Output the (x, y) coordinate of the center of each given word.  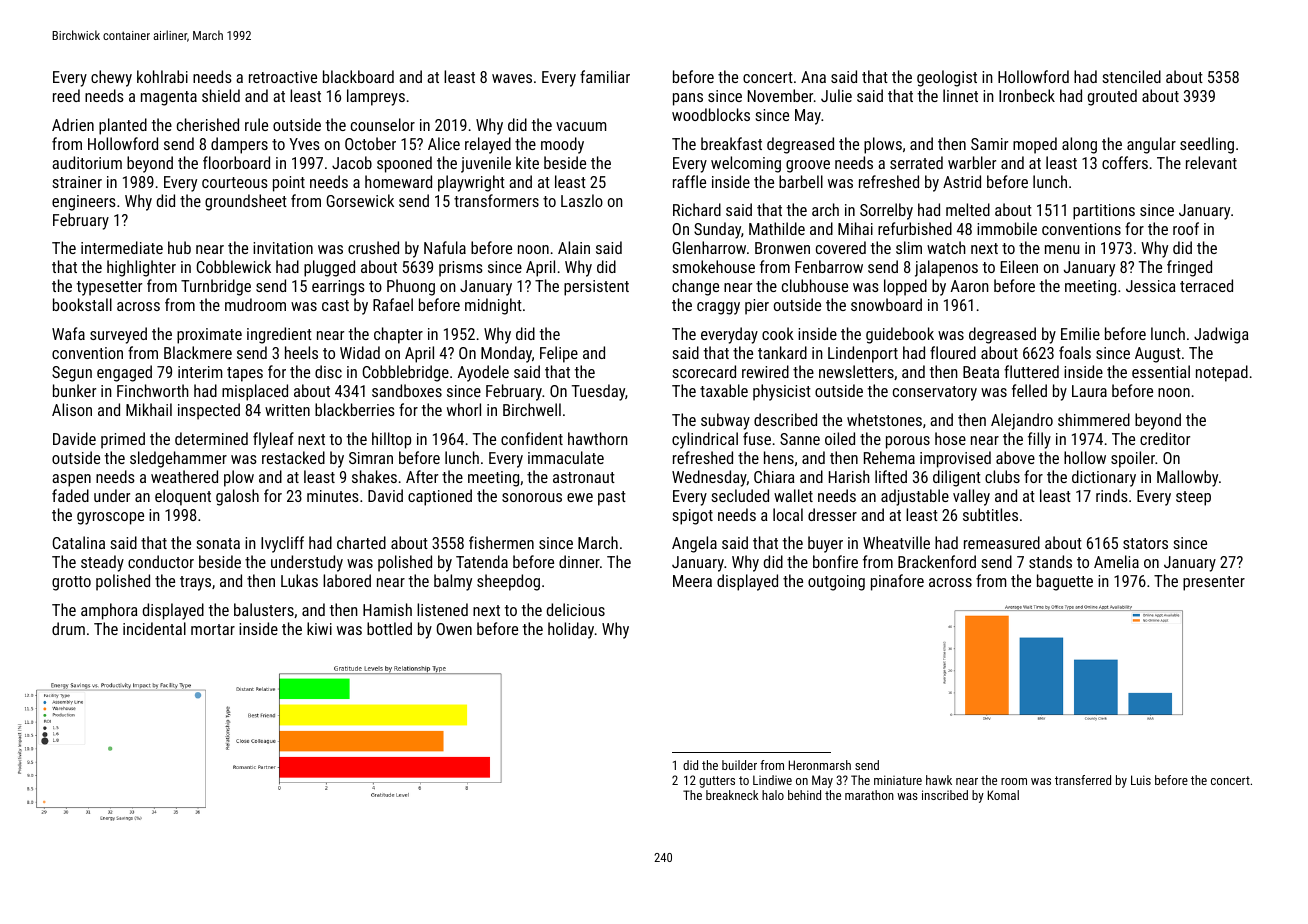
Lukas (299, 580)
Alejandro (1022, 421)
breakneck (732, 795)
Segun (72, 374)
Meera (692, 581)
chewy (111, 78)
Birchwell (532, 409)
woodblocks (711, 114)
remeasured (1002, 542)
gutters (717, 782)
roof (1186, 228)
